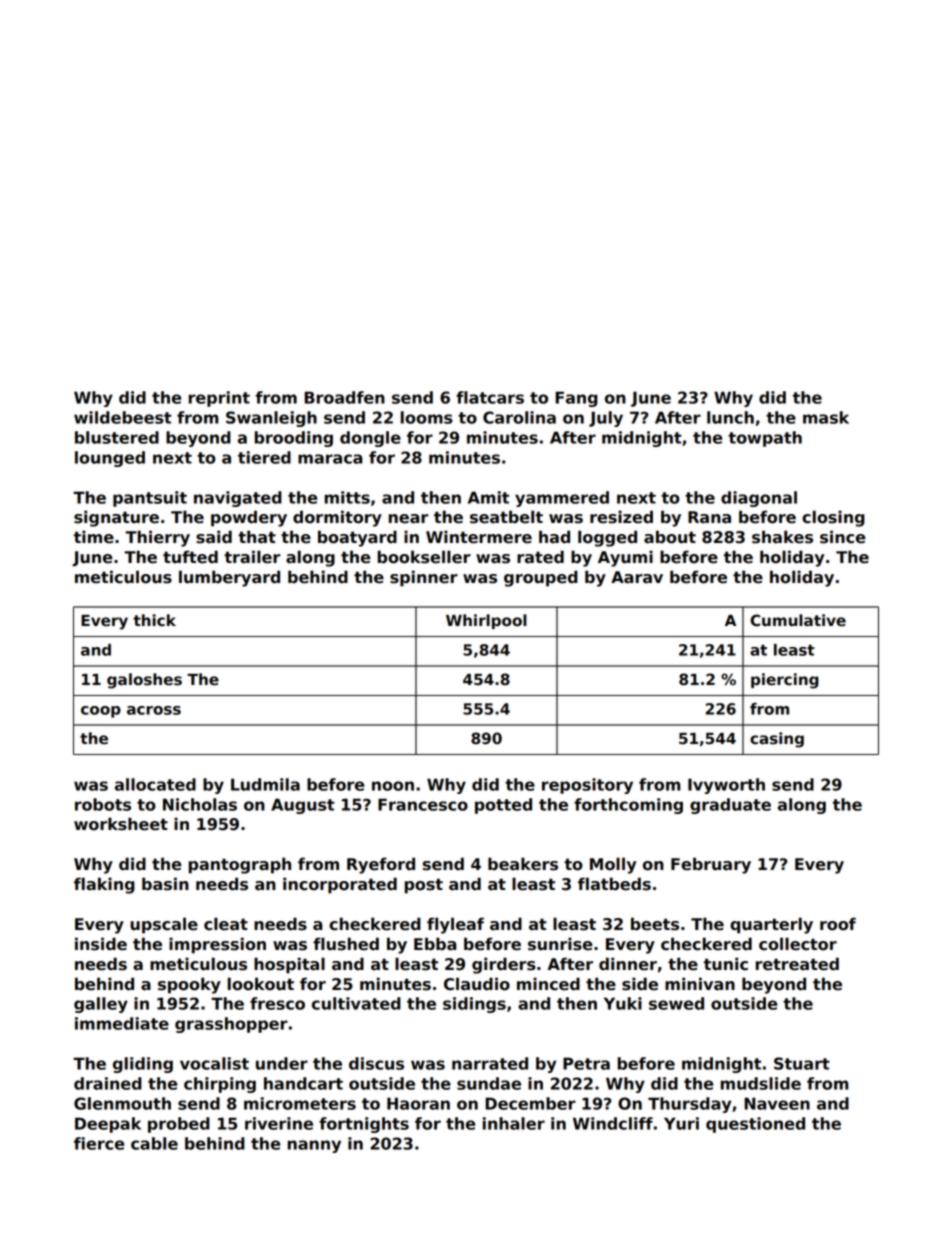 The image size is (952, 1233). Describe the element at coordinates (826, 417) in the screenshot. I see `mask` at that location.
